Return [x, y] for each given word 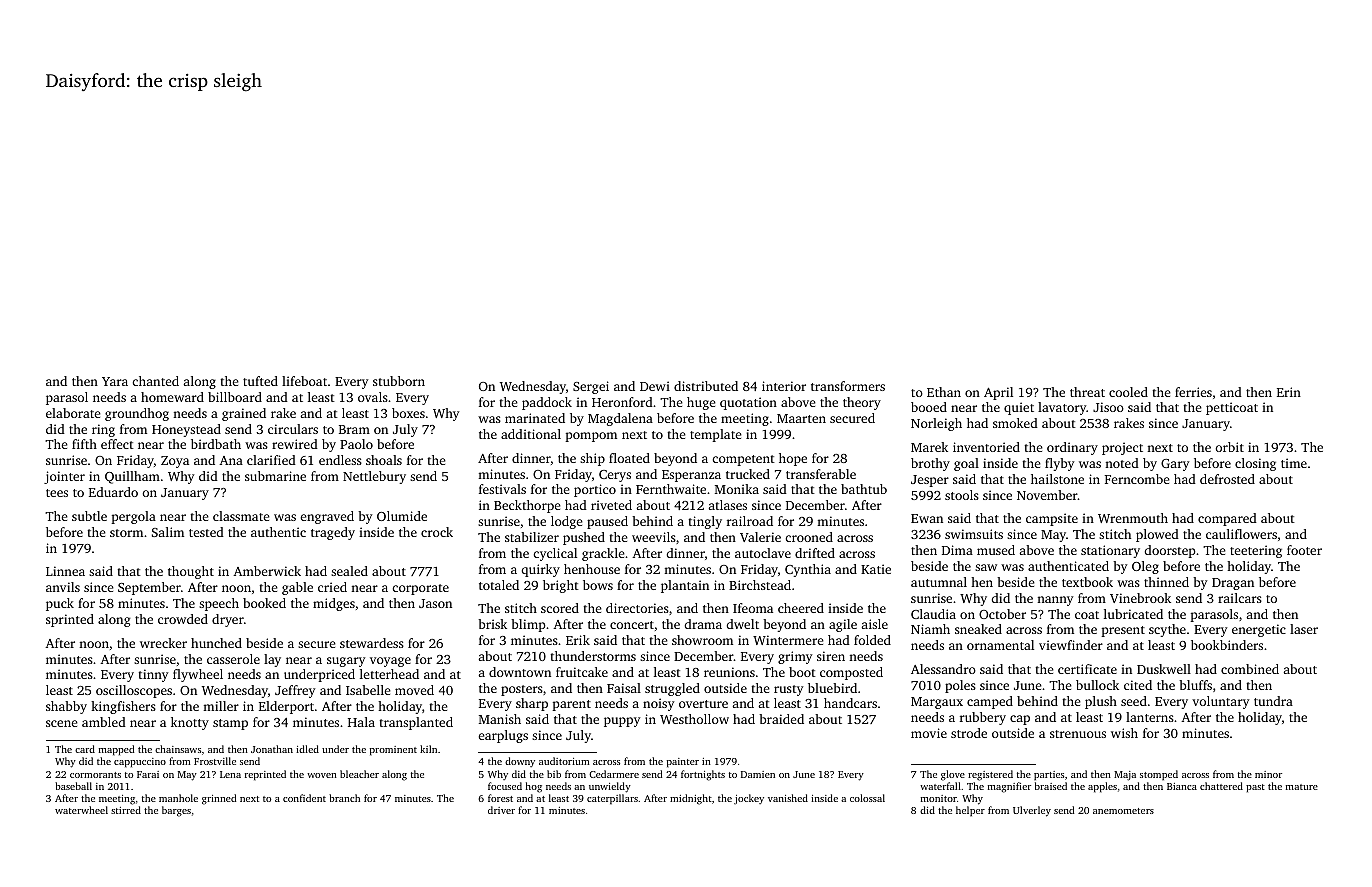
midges [334, 604]
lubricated [1133, 614]
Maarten [801, 418]
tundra [1273, 701]
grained [244, 414]
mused [996, 550]
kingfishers [123, 707]
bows [598, 585]
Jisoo [1108, 407]
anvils [63, 587]
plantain [685, 586]
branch [344, 798]
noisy [658, 704]
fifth [84, 444]
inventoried [986, 447]
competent [743, 460]
